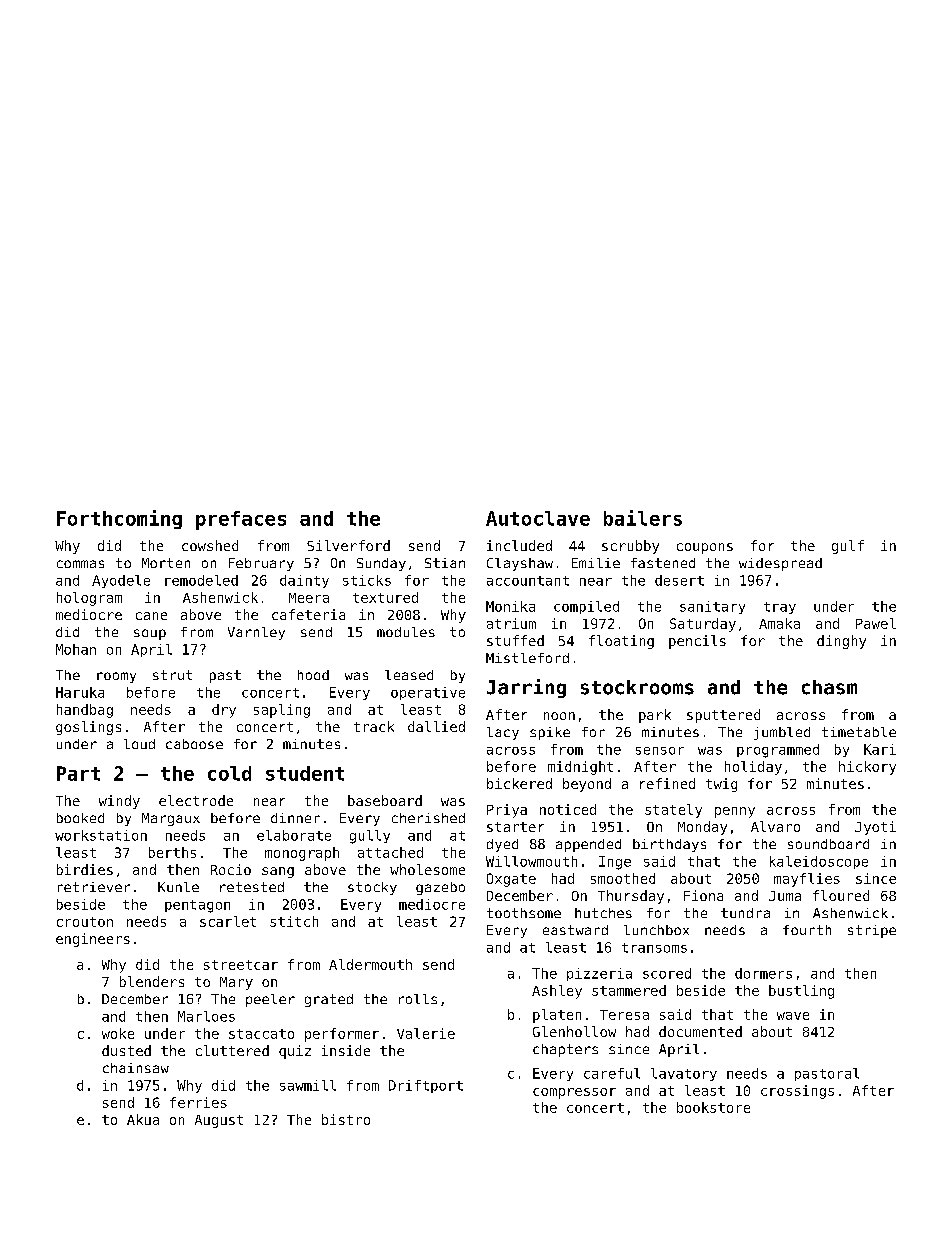 Image resolution: width=952 pixels, height=1233 pixels. What do you see at coordinates (93, 940) in the screenshot?
I see `engineers` at bounding box center [93, 940].
